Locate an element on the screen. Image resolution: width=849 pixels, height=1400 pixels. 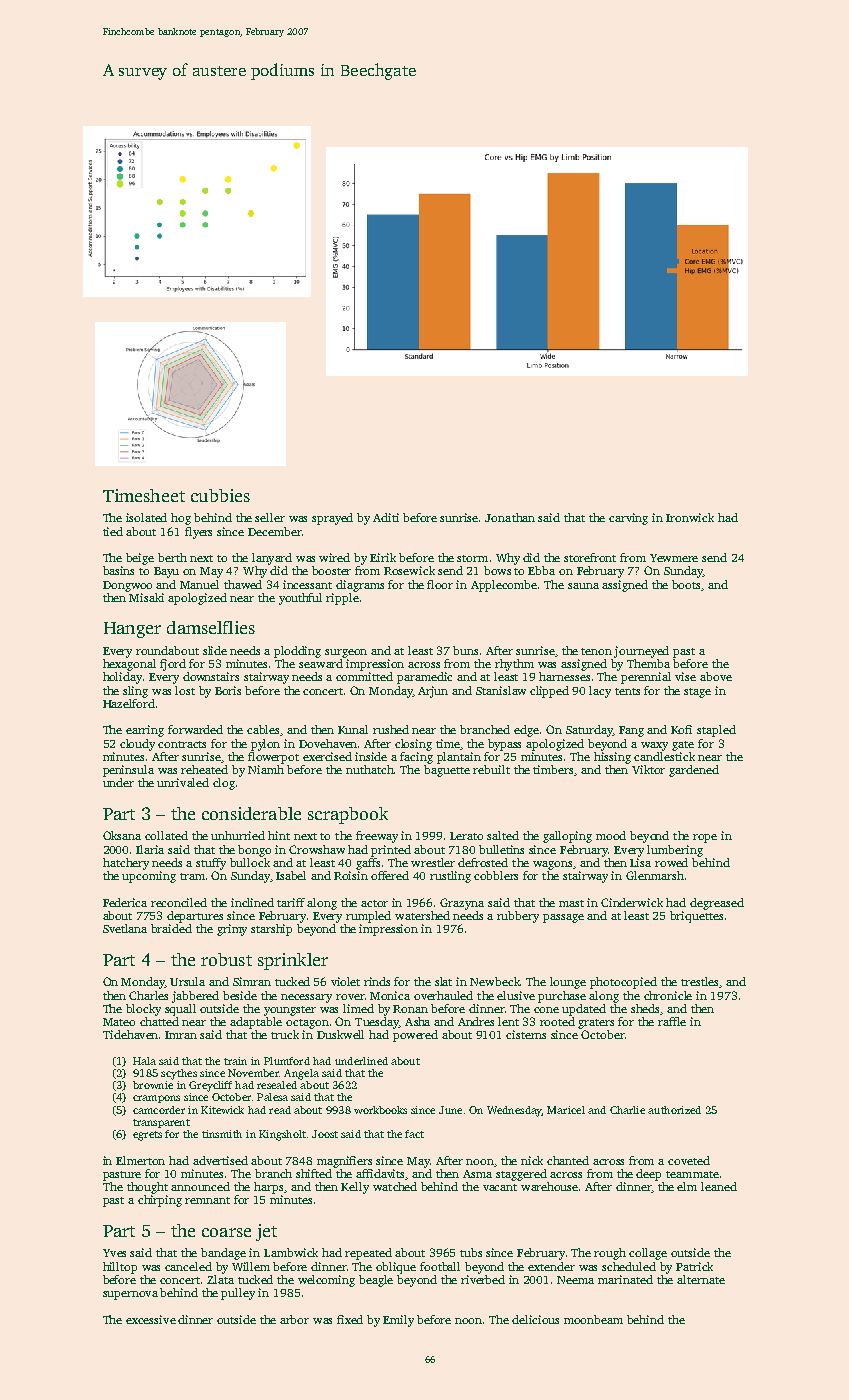
Fang is located at coordinates (631, 731).
